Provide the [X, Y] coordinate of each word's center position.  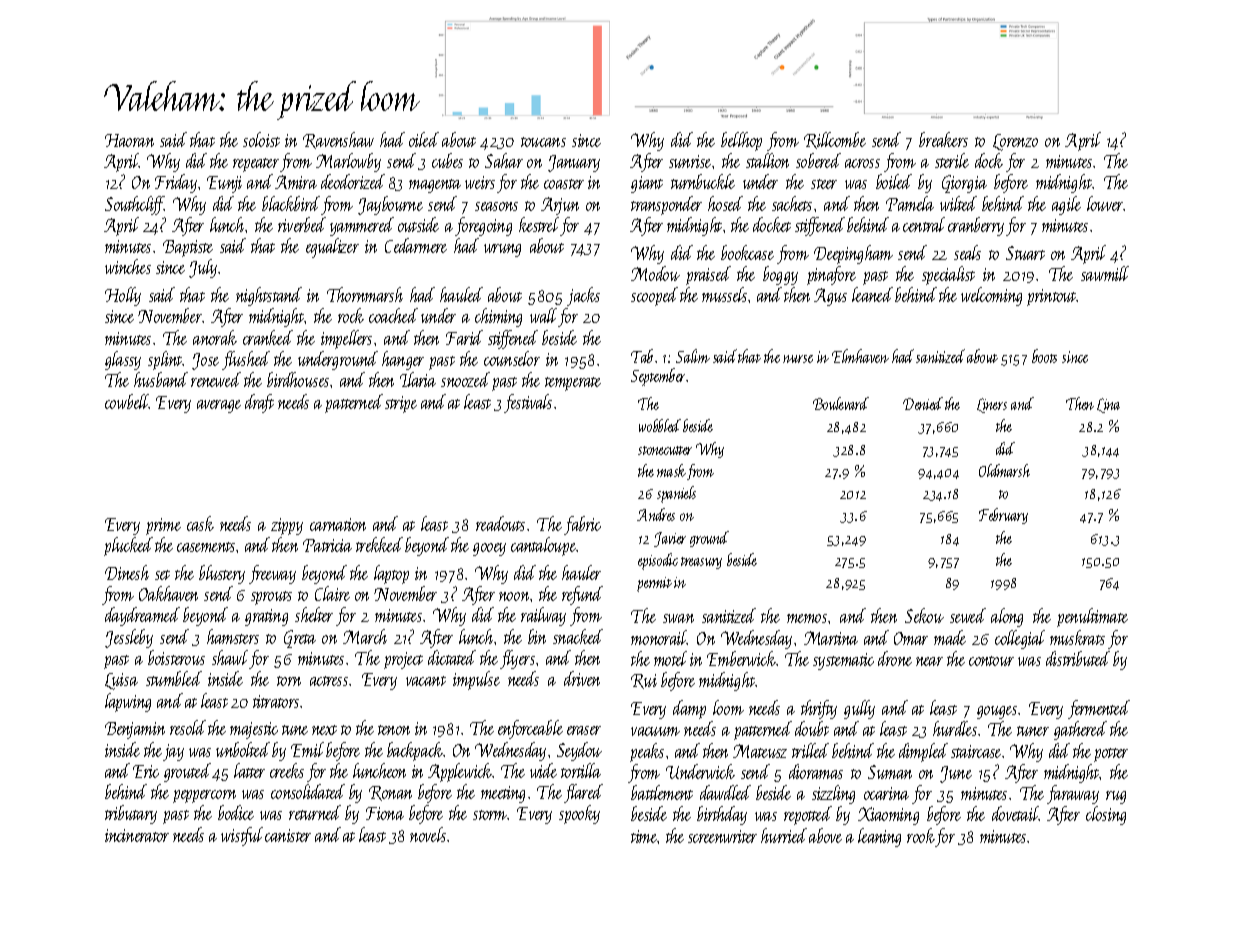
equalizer [332, 248]
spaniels [676, 494]
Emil [307, 749]
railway [543, 616]
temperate [573, 384]
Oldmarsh [1004, 470]
